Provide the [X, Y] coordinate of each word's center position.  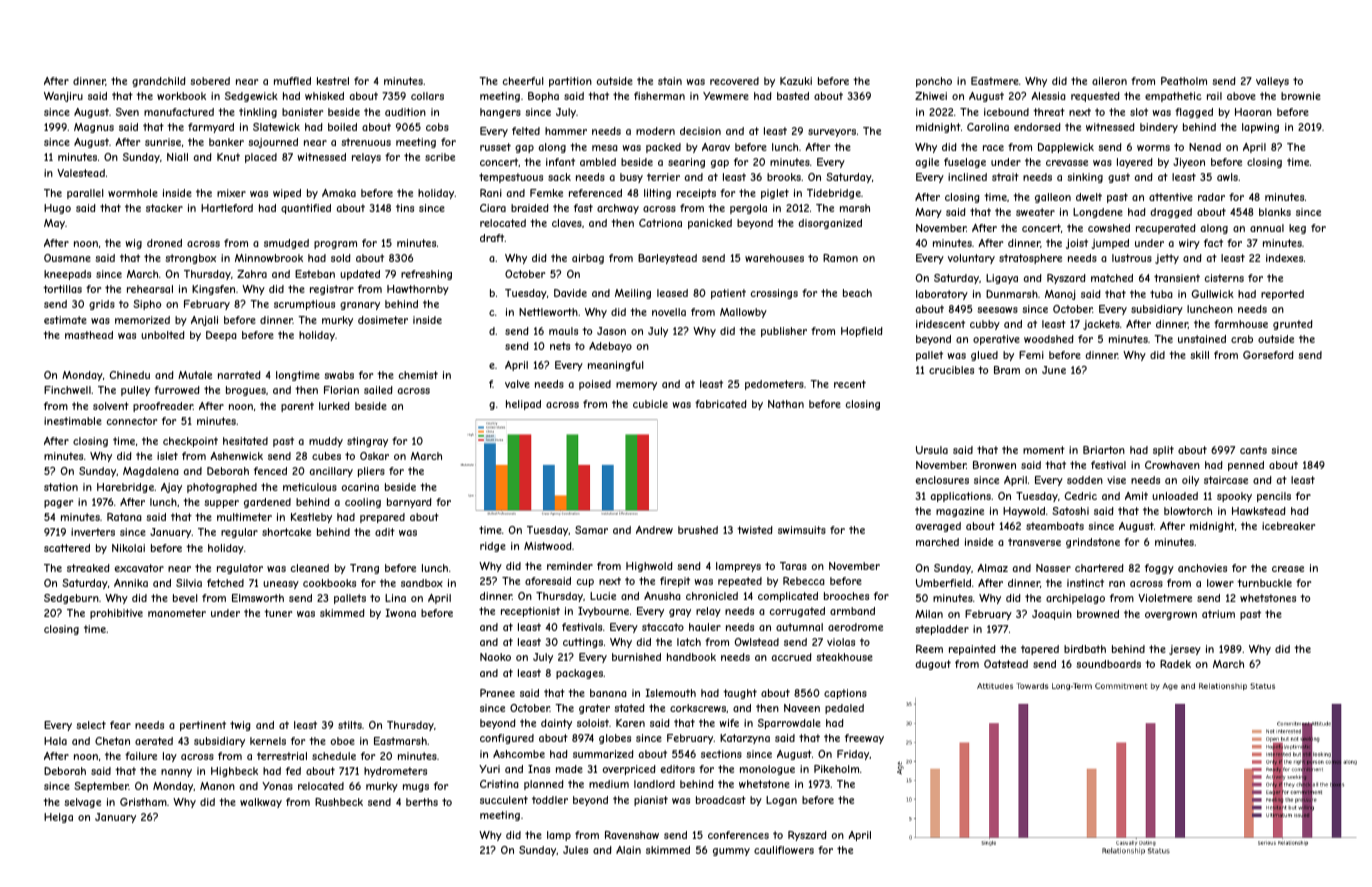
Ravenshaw [632, 835]
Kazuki [796, 81]
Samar [591, 530]
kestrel [333, 81]
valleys [1272, 82]
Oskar [374, 456]
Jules [575, 850]
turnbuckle [1264, 583]
